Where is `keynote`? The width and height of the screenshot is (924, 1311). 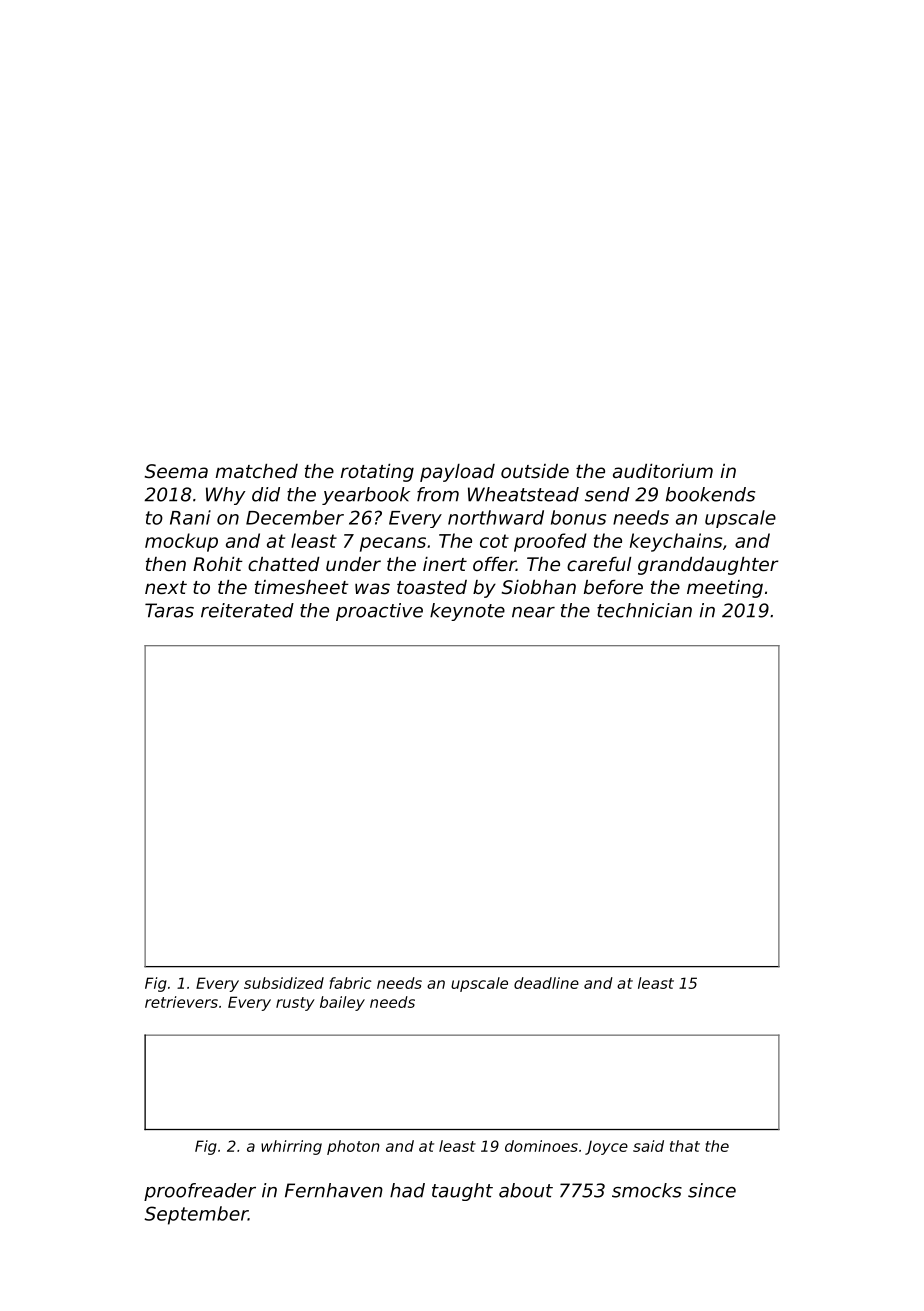
keynote is located at coordinates (467, 612).
